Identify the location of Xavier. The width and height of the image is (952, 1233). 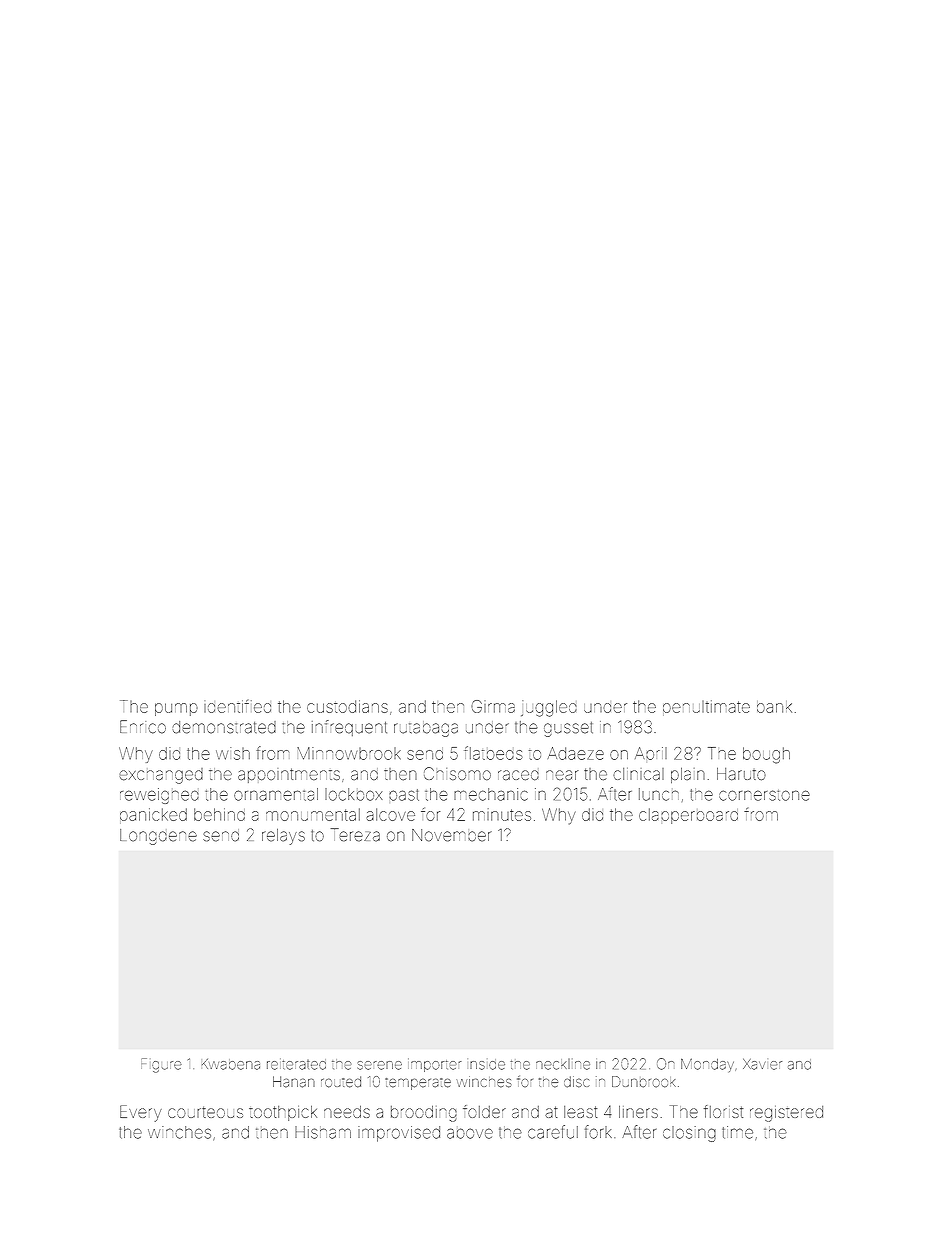
(762, 1064).
